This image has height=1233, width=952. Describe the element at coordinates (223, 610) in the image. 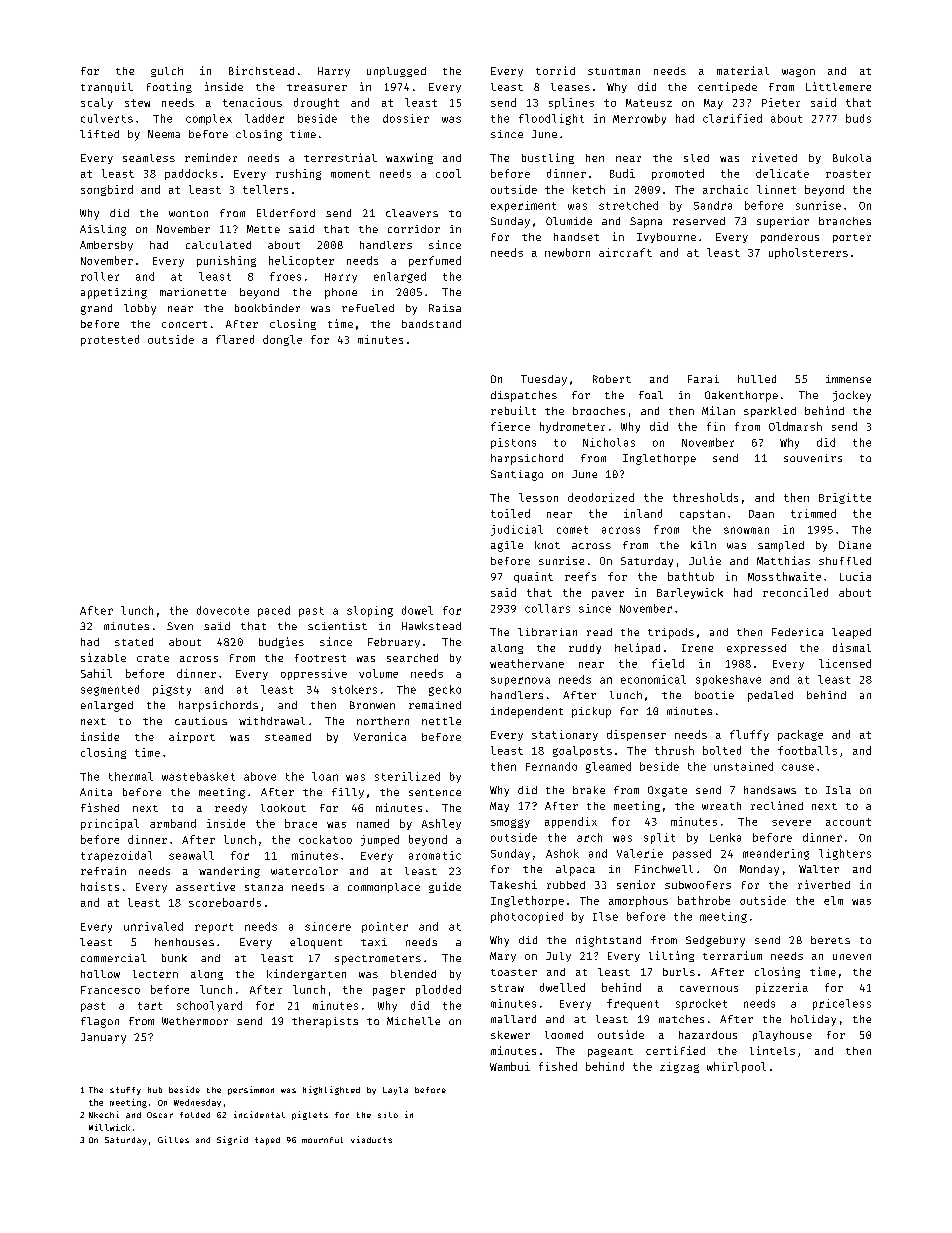

I see `dovecote` at that location.
